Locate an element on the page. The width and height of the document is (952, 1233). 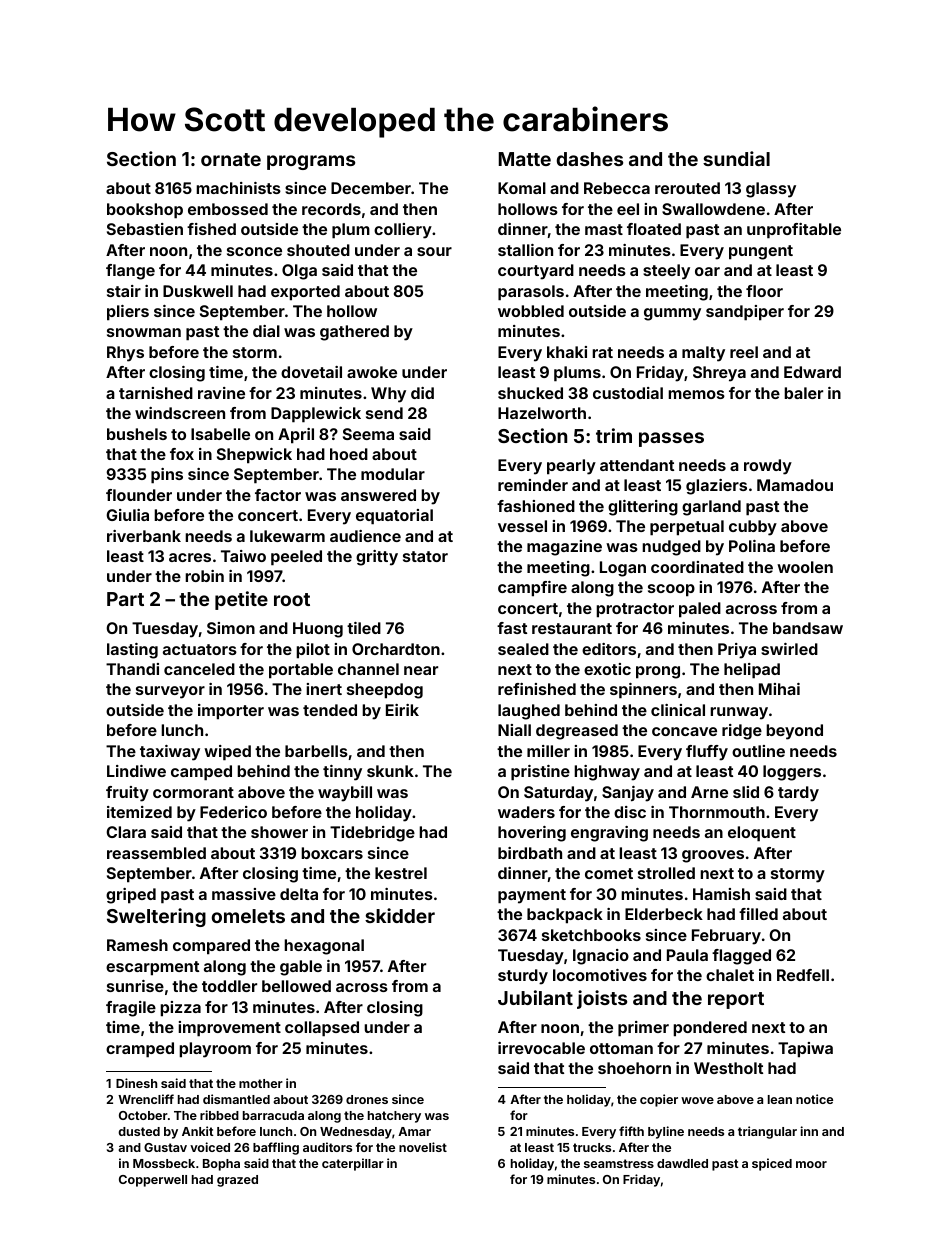
wobbled is located at coordinates (531, 311).
